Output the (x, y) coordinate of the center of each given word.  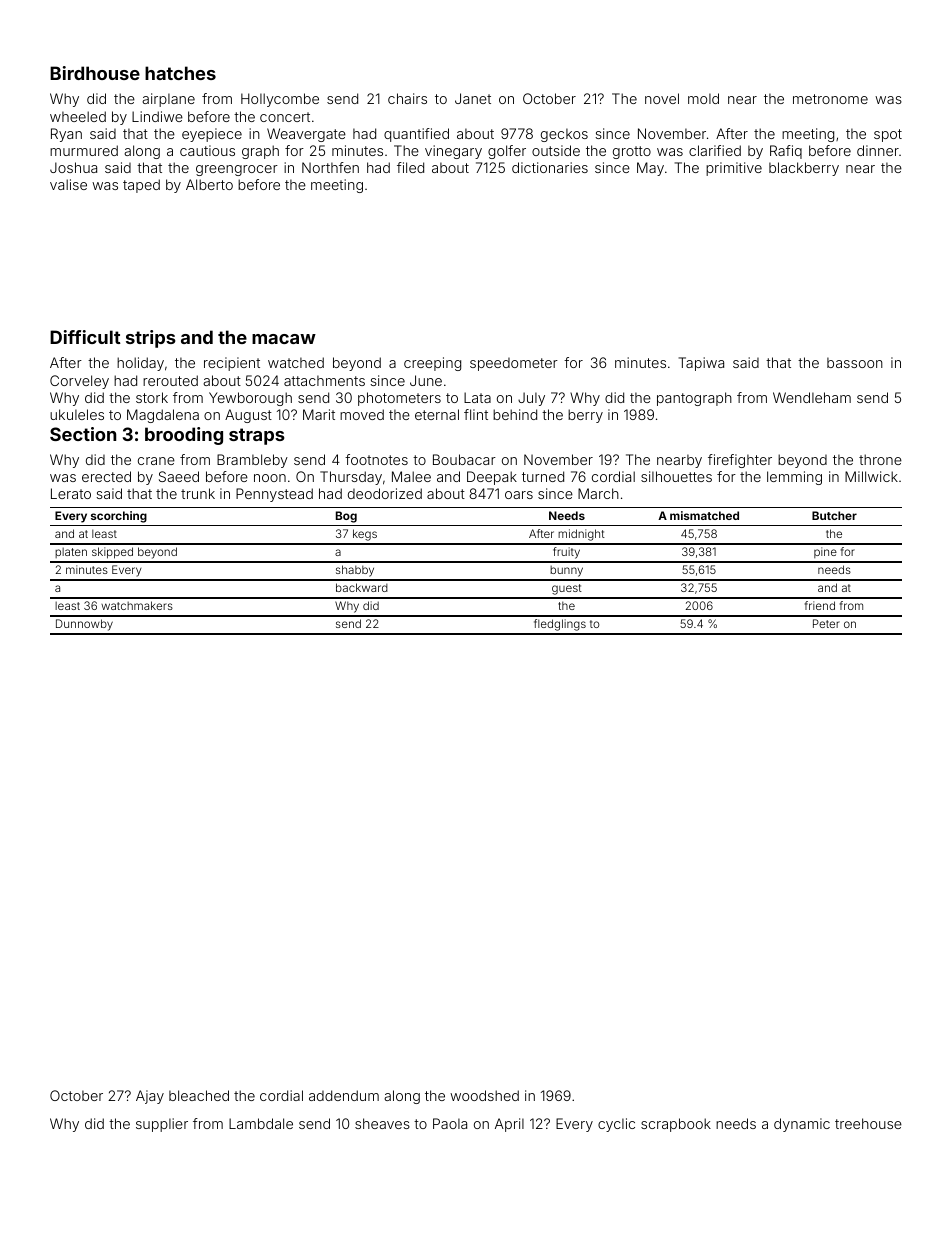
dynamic (802, 1125)
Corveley (79, 382)
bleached (199, 1095)
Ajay (150, 1097)
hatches (180, 73)
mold (703, 98)
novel (662, 98)
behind (515, 414)
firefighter (740, 461)
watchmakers (137, 605)
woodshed (484, 1095)
